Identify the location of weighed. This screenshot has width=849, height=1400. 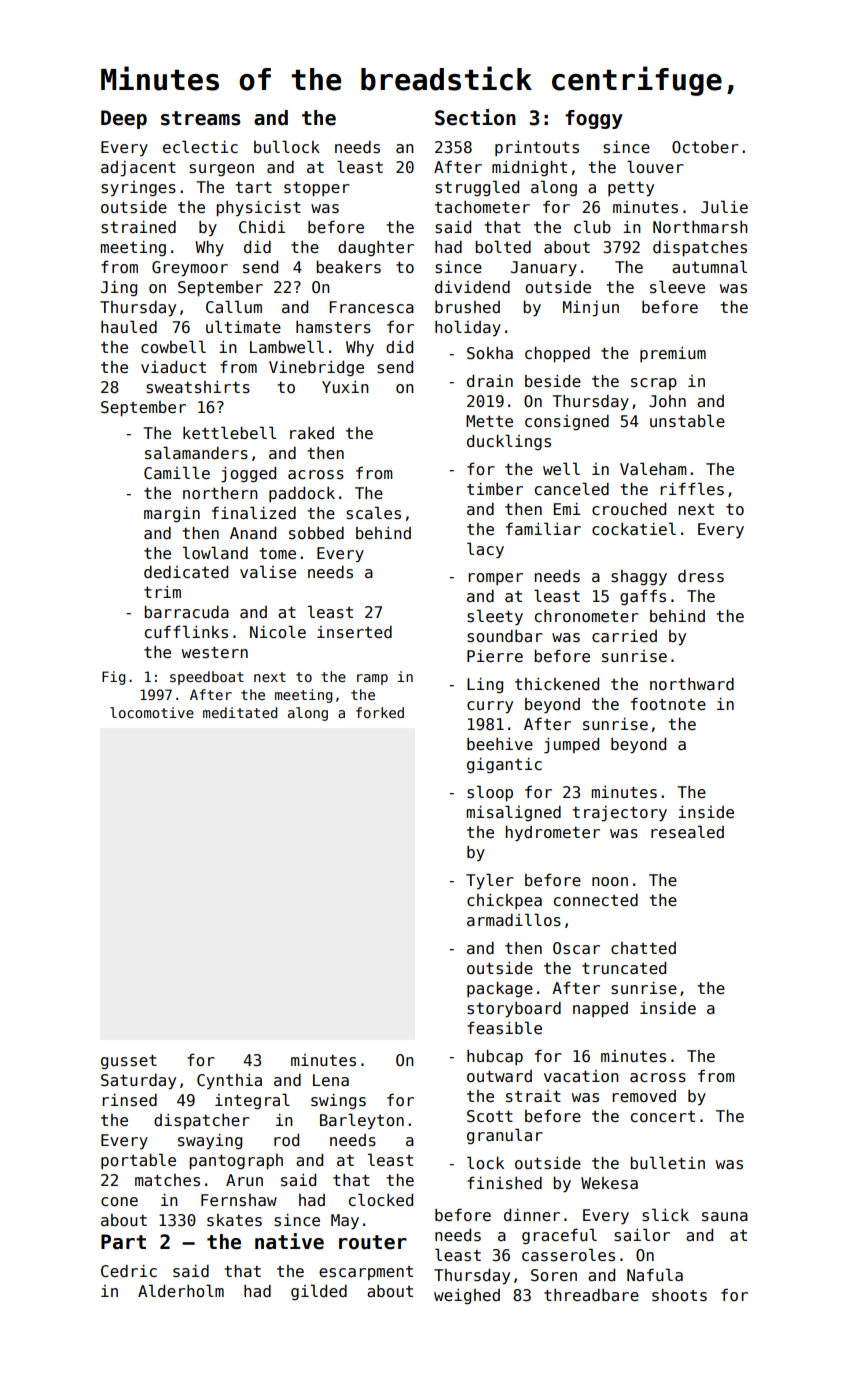
(467, 1297).
